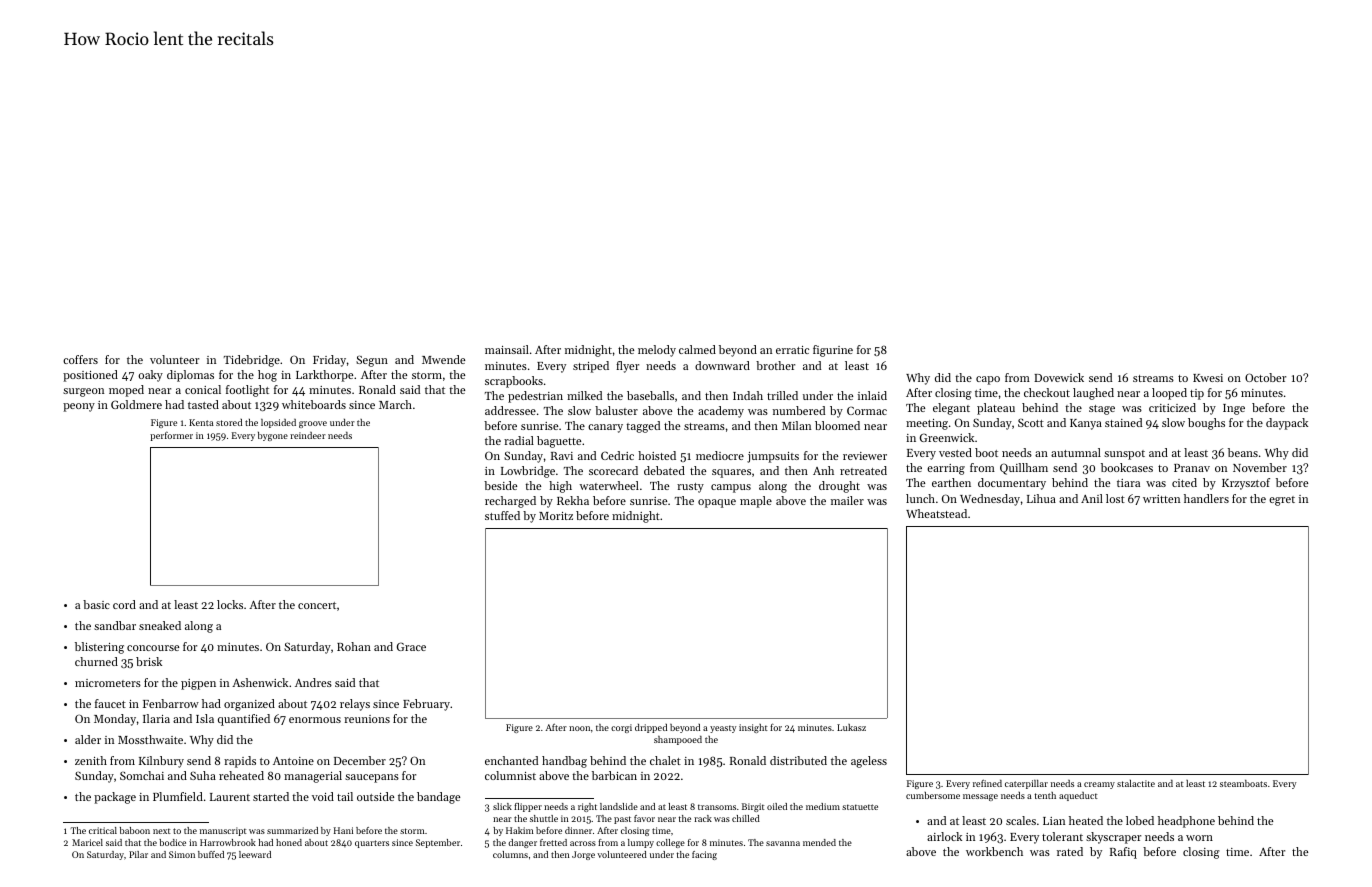 This image has width=1372, height=887. Describe the element at coordinates (124, 604) in the image. I see `cord` at that location.
